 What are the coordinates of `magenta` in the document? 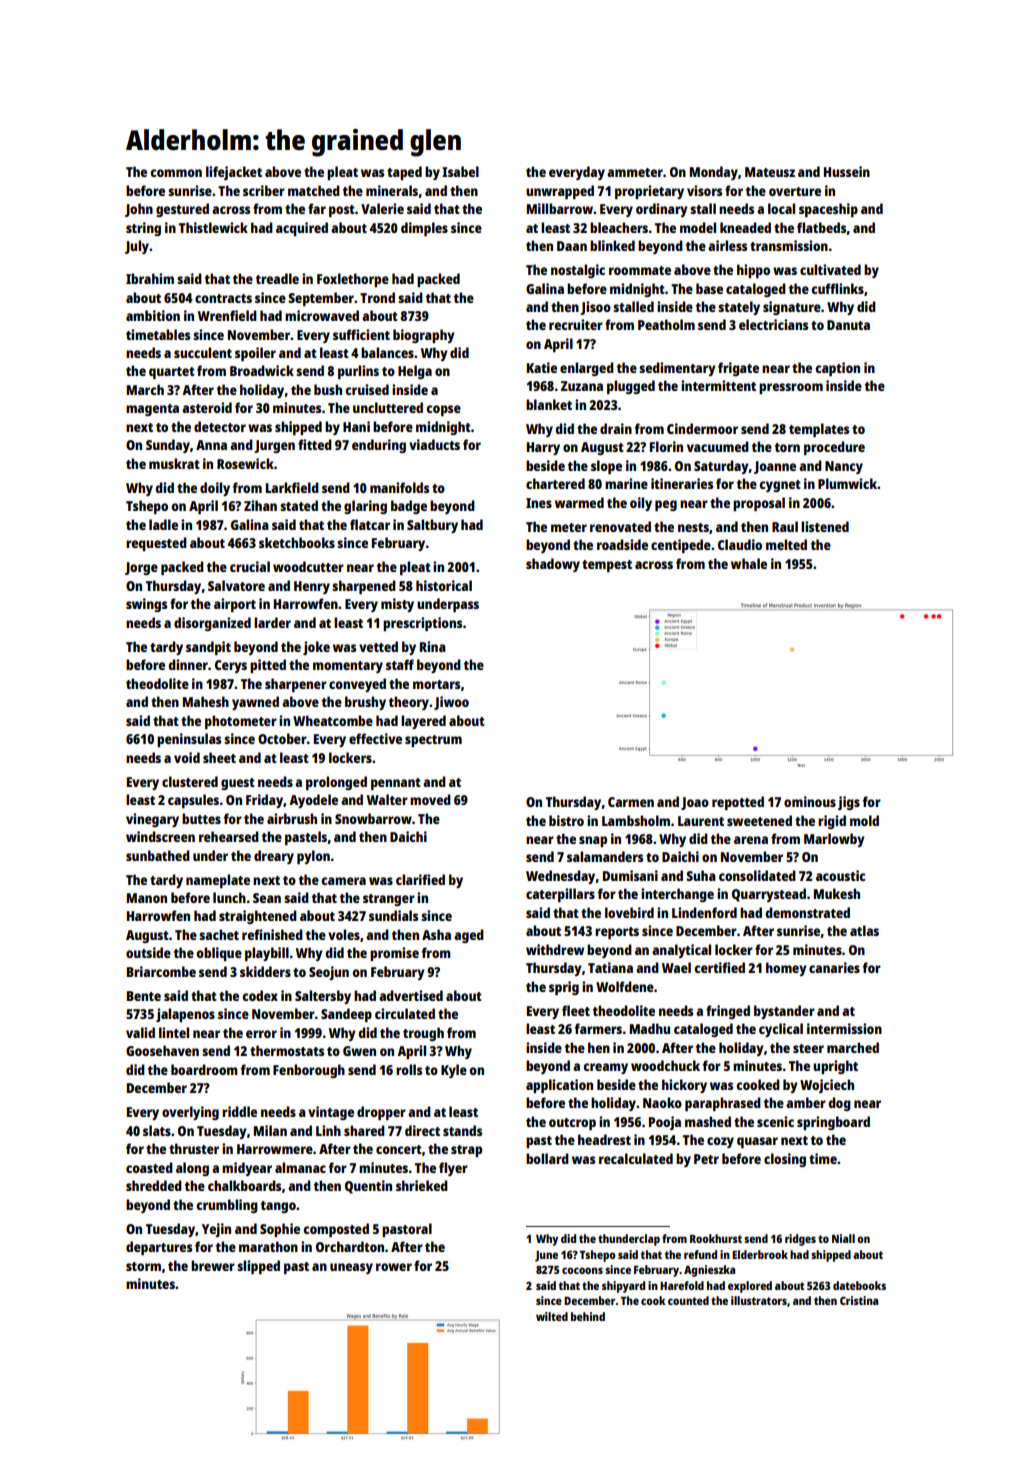 It's located at (152, 410).
